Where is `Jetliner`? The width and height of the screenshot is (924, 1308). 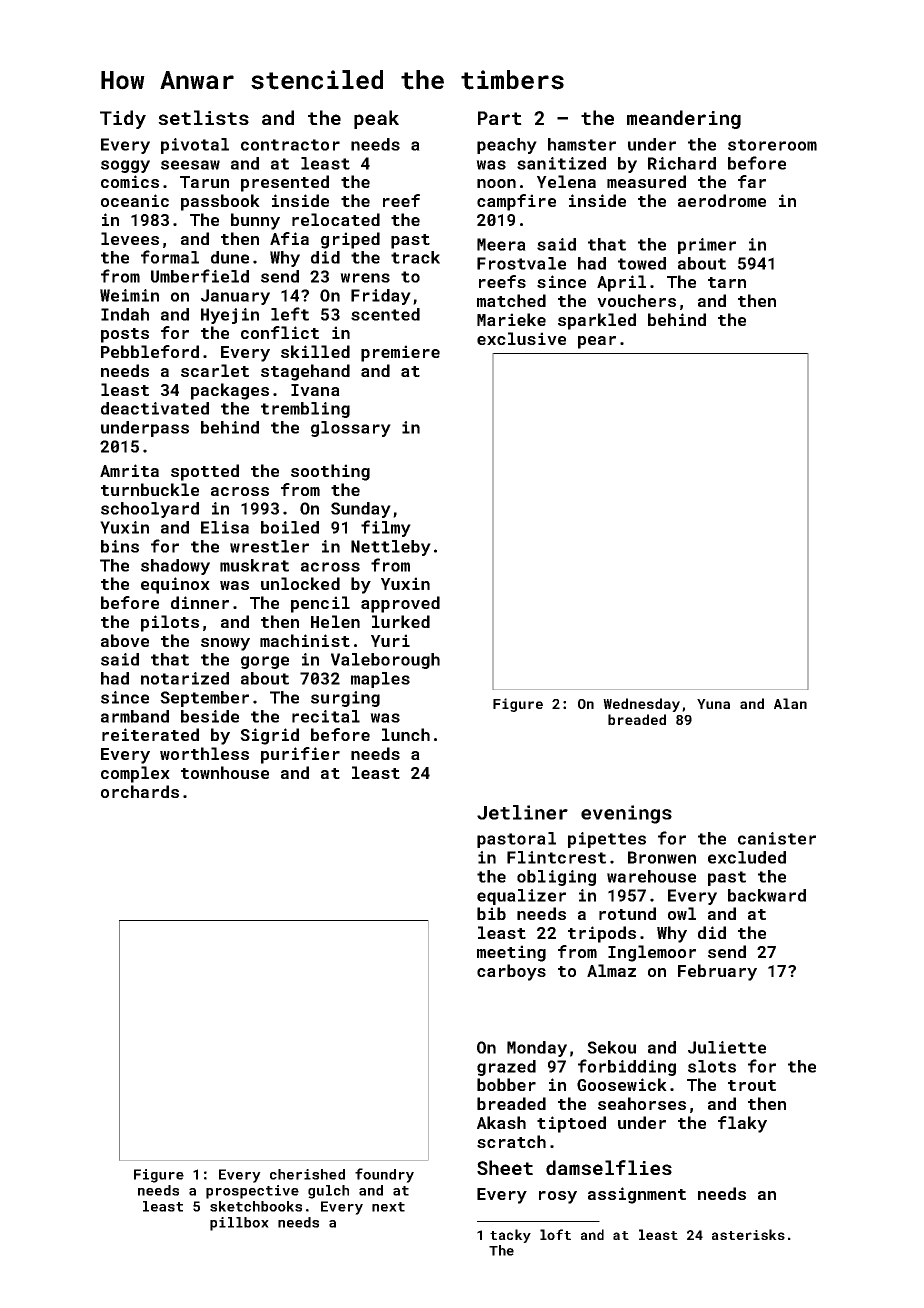
Jetliner is located at coordinates (522, 812).
